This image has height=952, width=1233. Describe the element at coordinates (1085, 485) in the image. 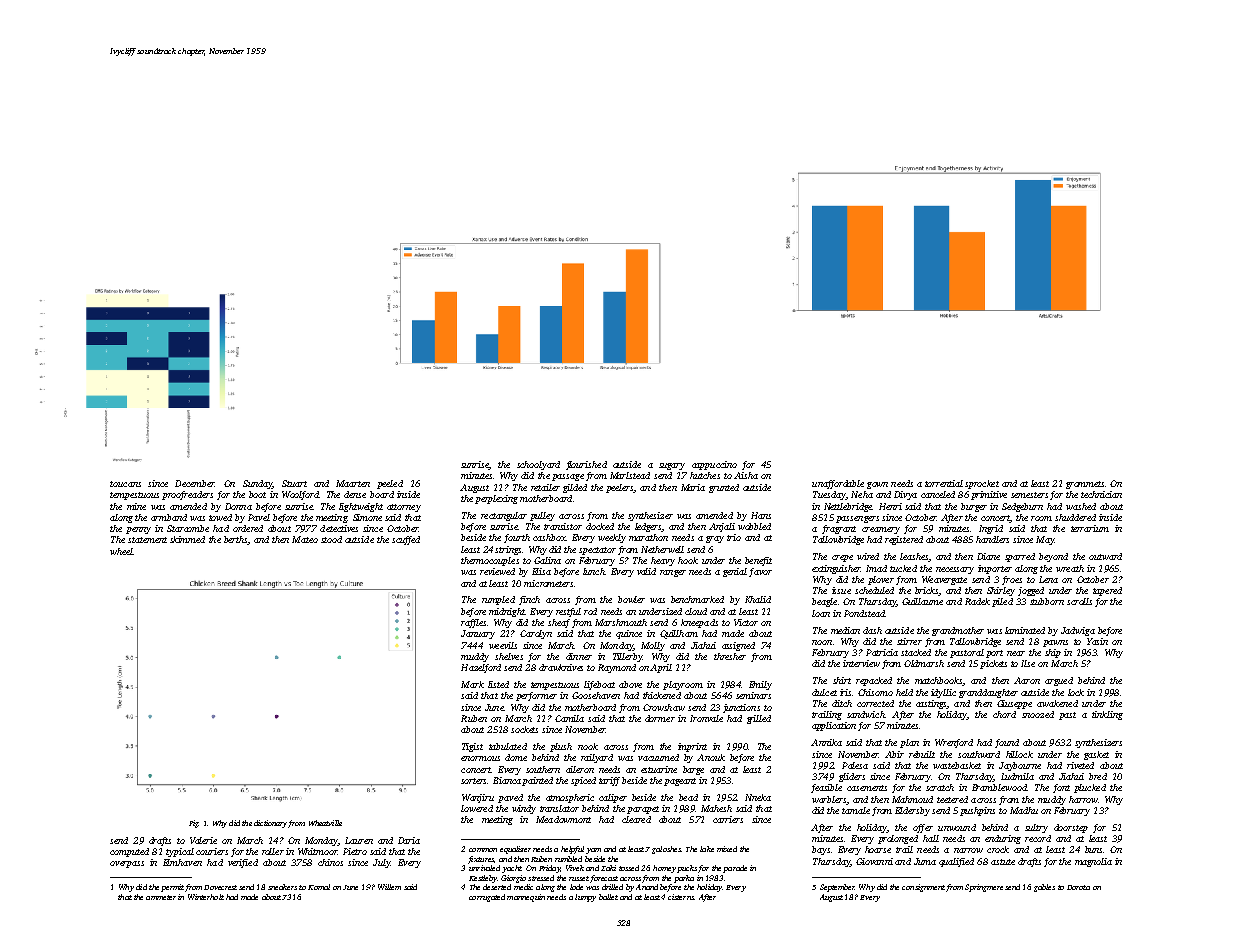

I see `grommets` at that location.
